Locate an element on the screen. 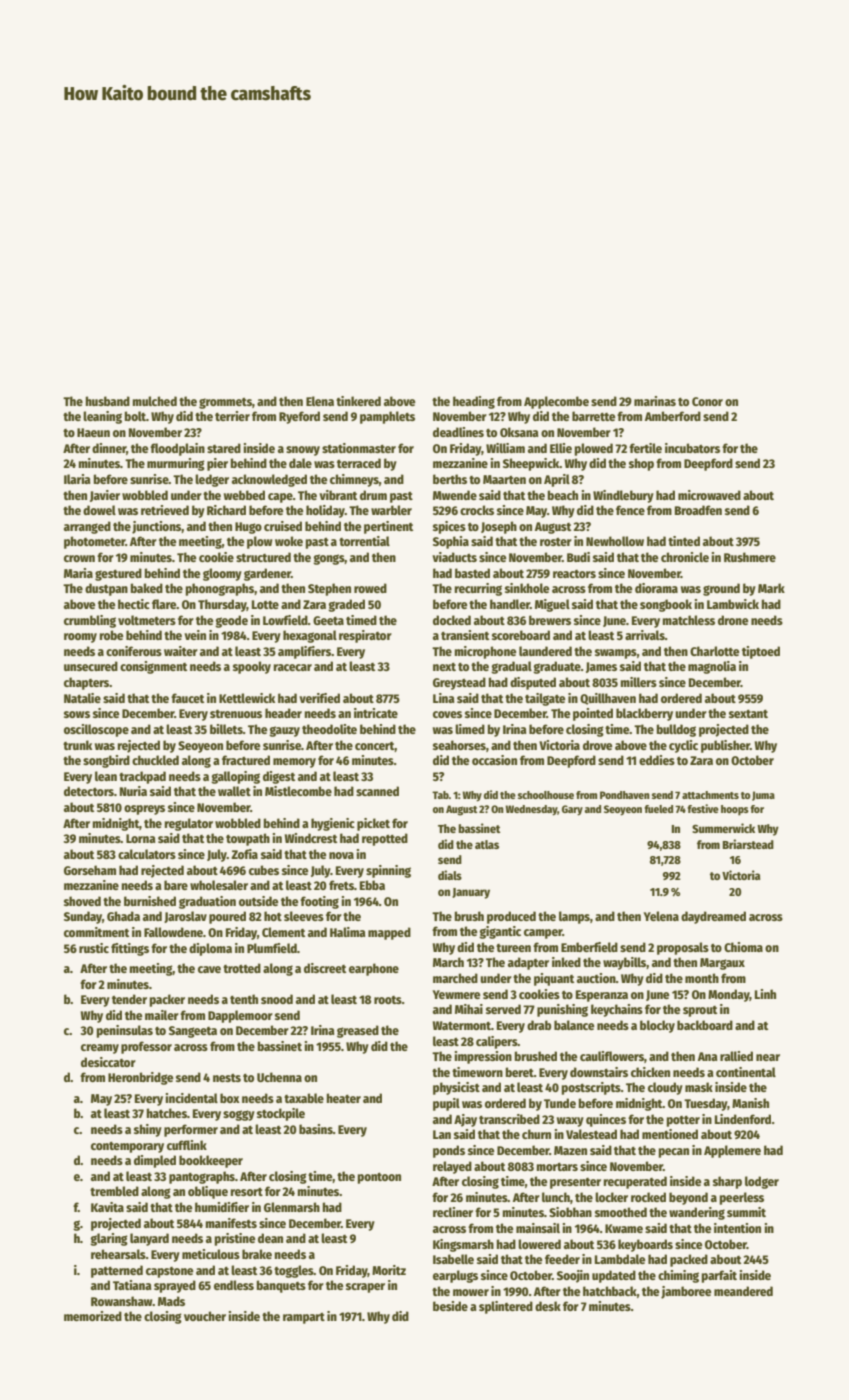  blocky is located at coordinates (657, 1026).
